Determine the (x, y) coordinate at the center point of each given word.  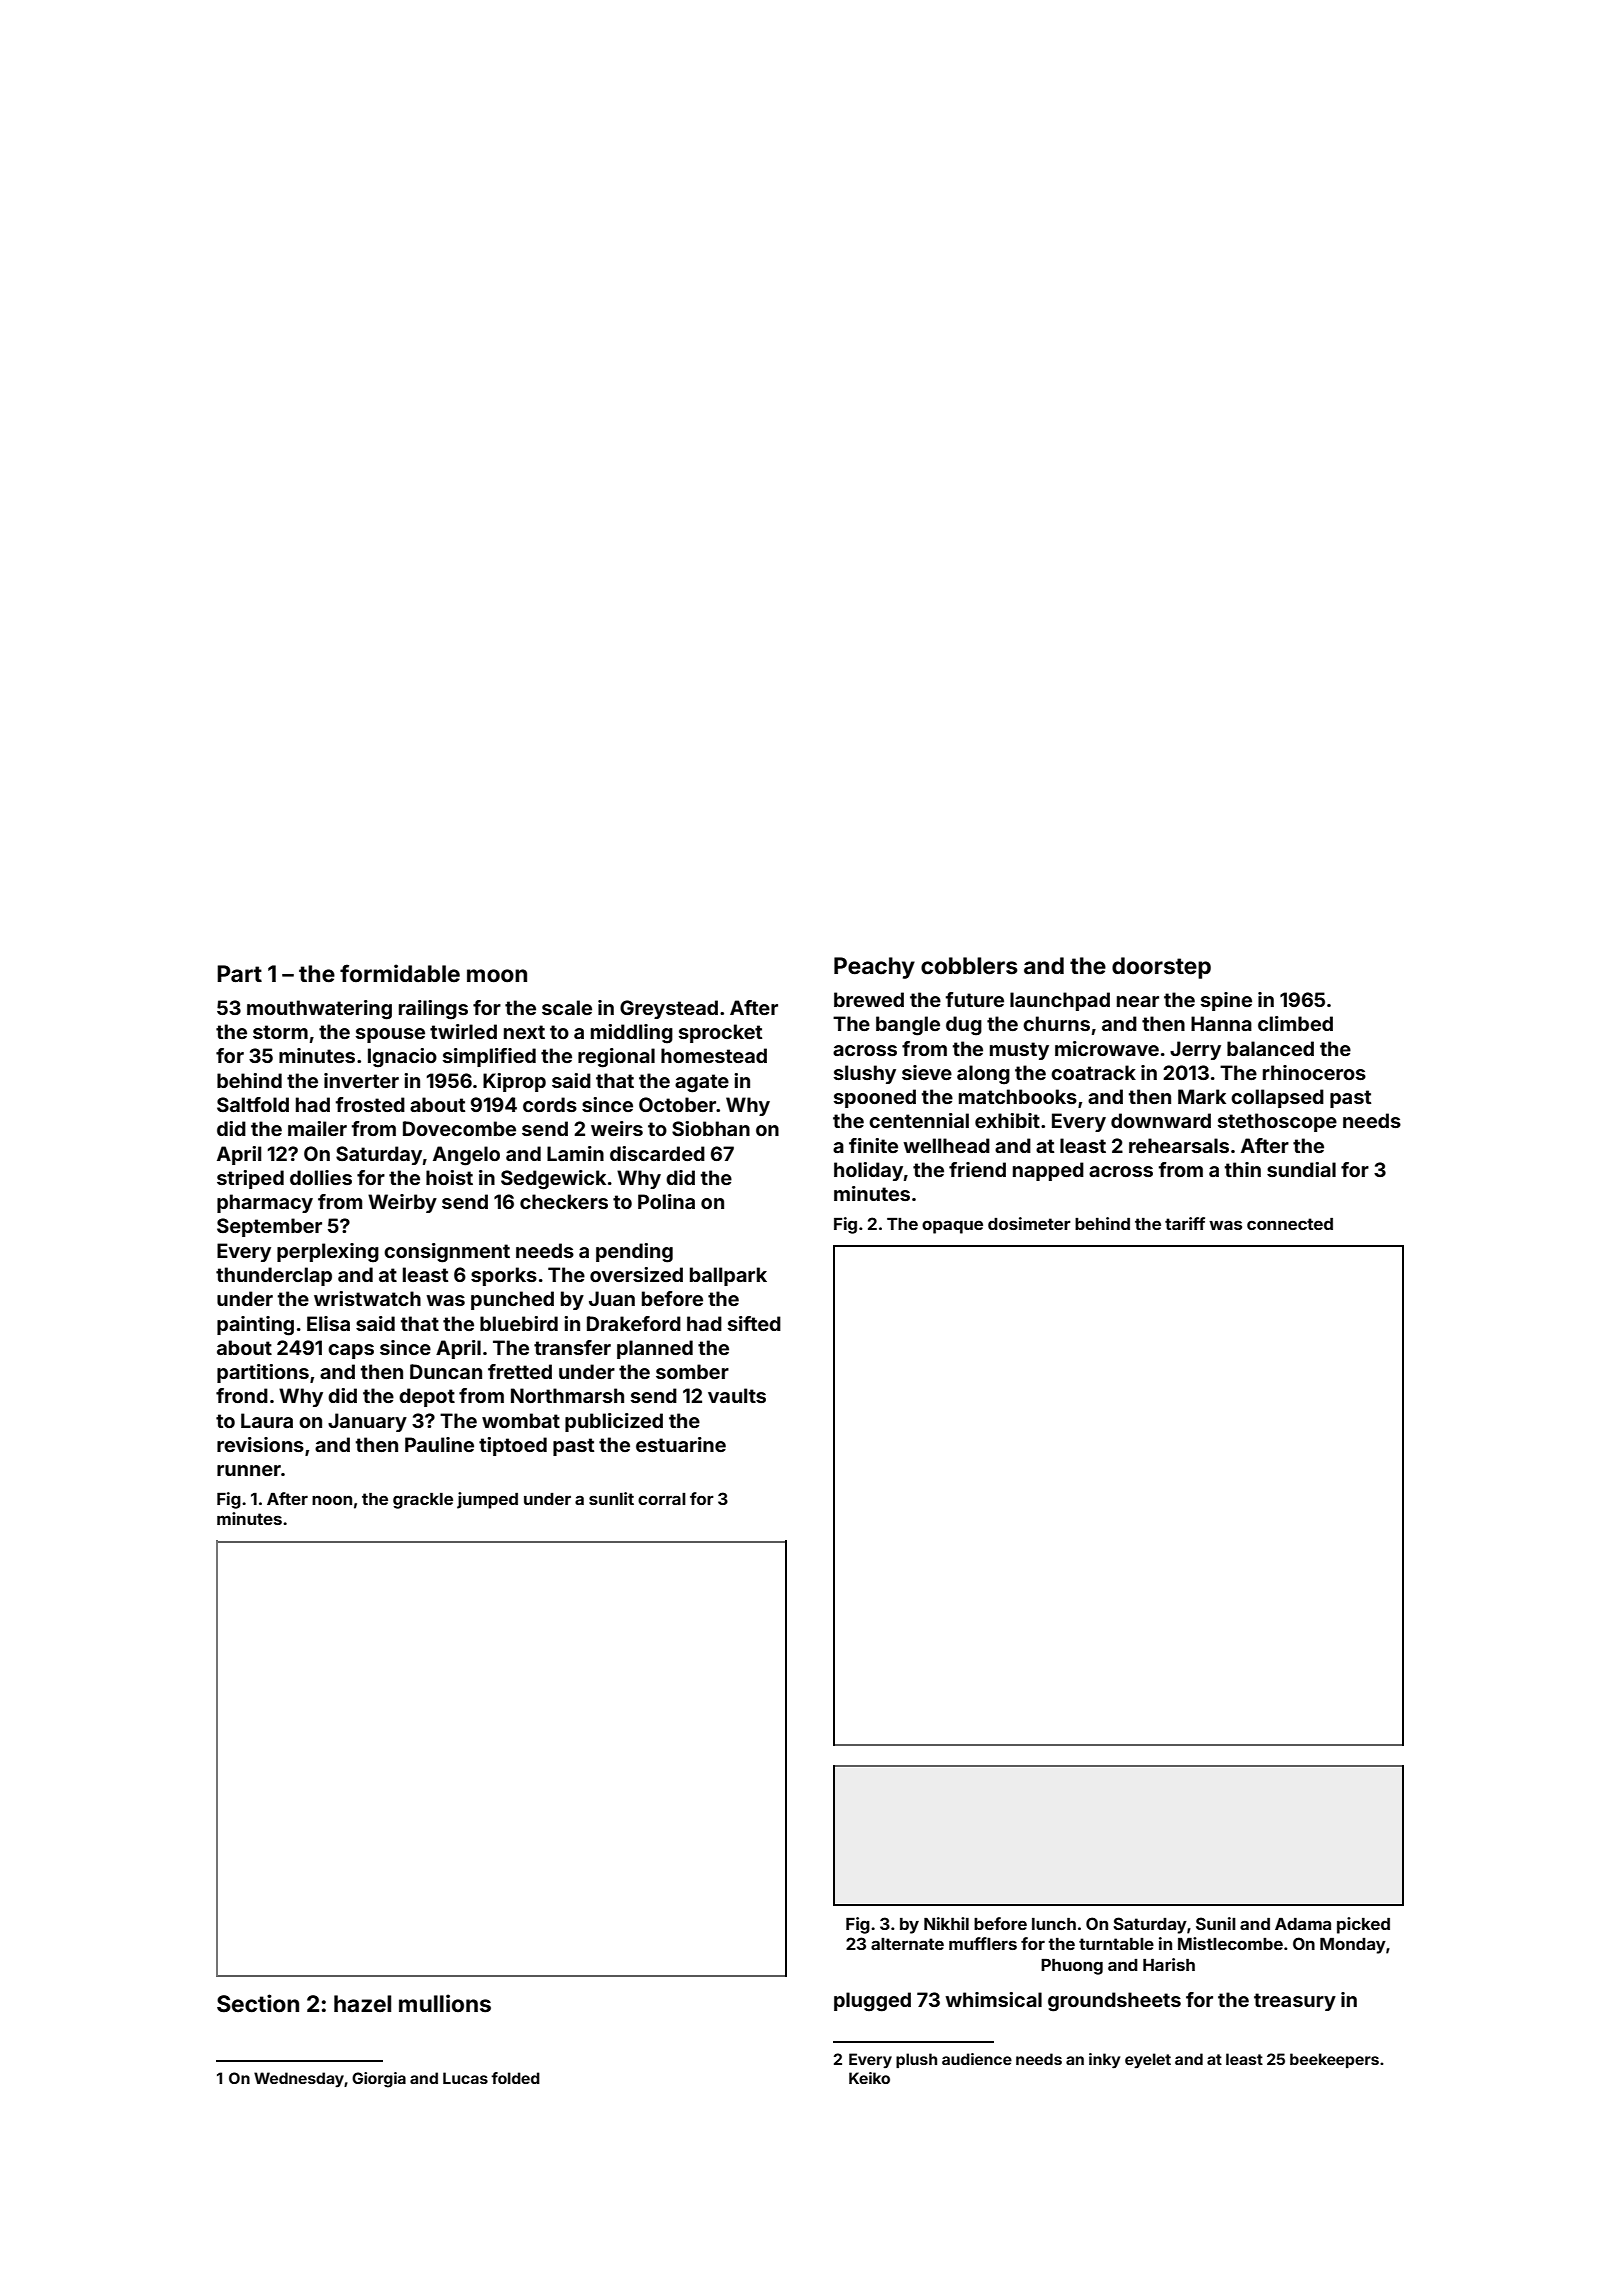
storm (280, 1032)
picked (1363, 1925)
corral (662, 1499)
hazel (362, 2004)
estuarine (681, 1444)
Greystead (669, 1009)
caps (351, 1351)
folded (515, 2078)
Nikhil (946, 1923)
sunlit (611, 1498)
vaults (737, 1395)
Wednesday (299, 2079)
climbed (1295, 1023)
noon (332, 1500)
